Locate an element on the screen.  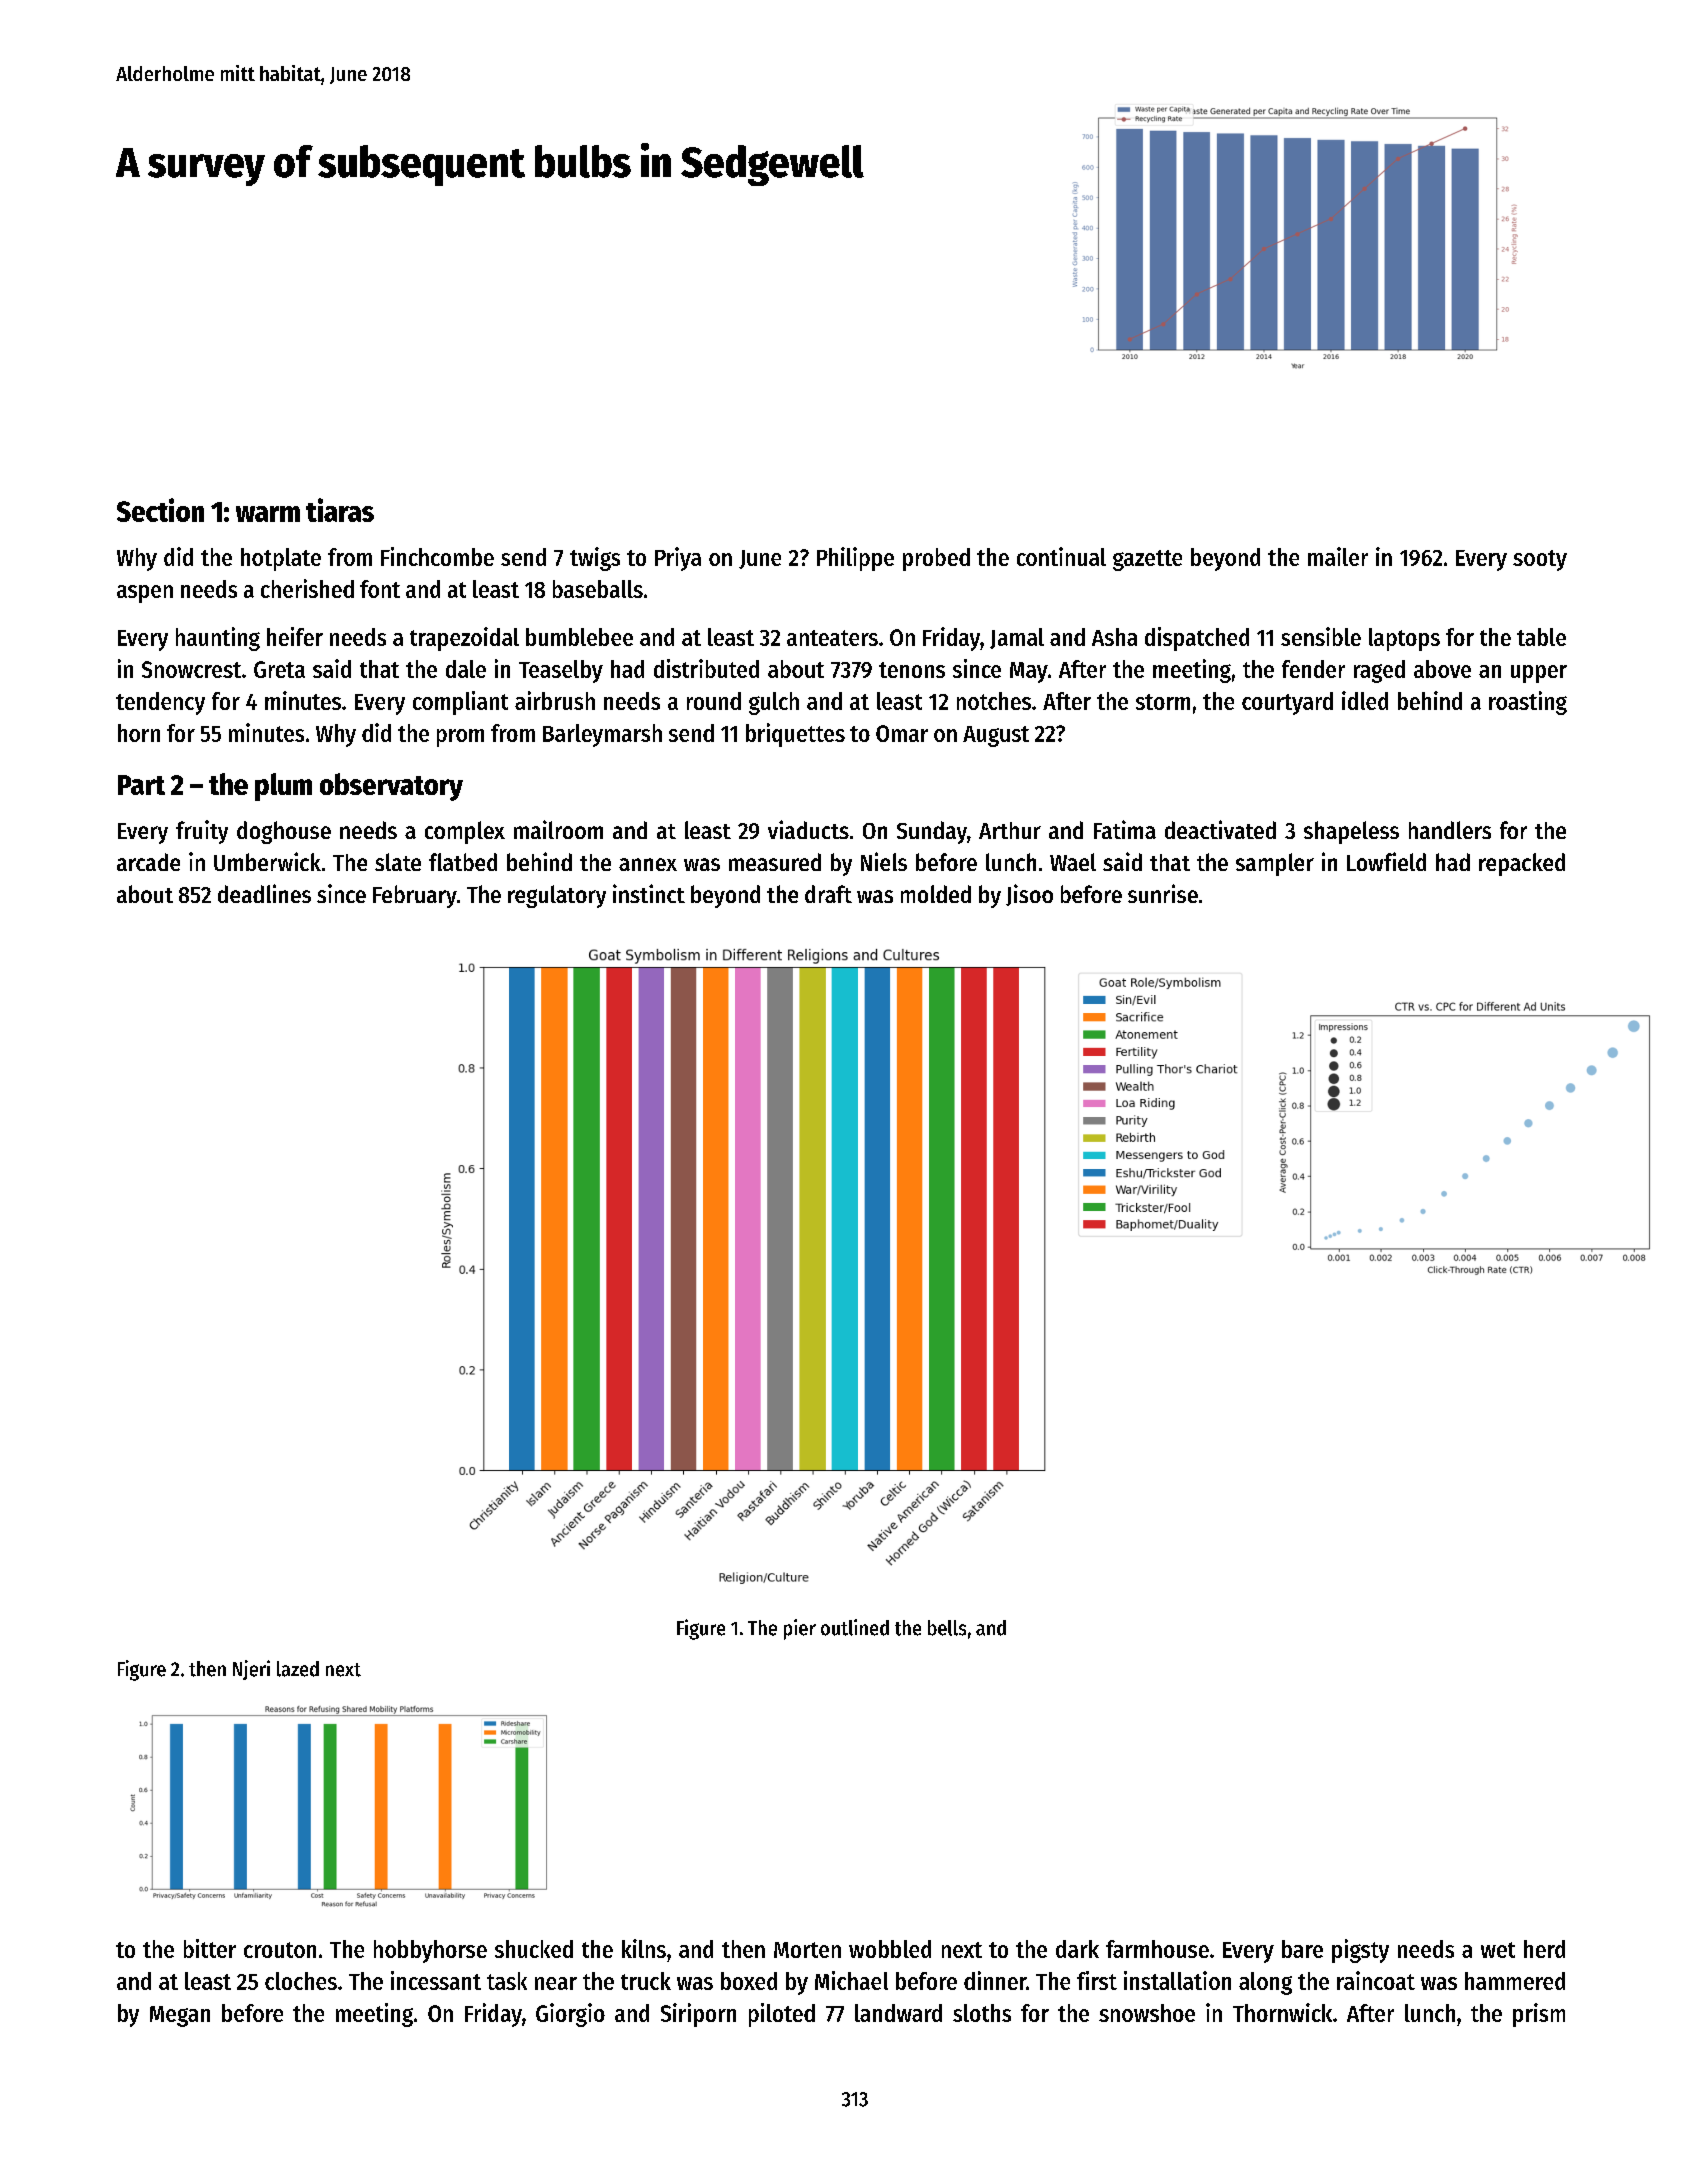
bells is located at coordinates (947, 1628).
